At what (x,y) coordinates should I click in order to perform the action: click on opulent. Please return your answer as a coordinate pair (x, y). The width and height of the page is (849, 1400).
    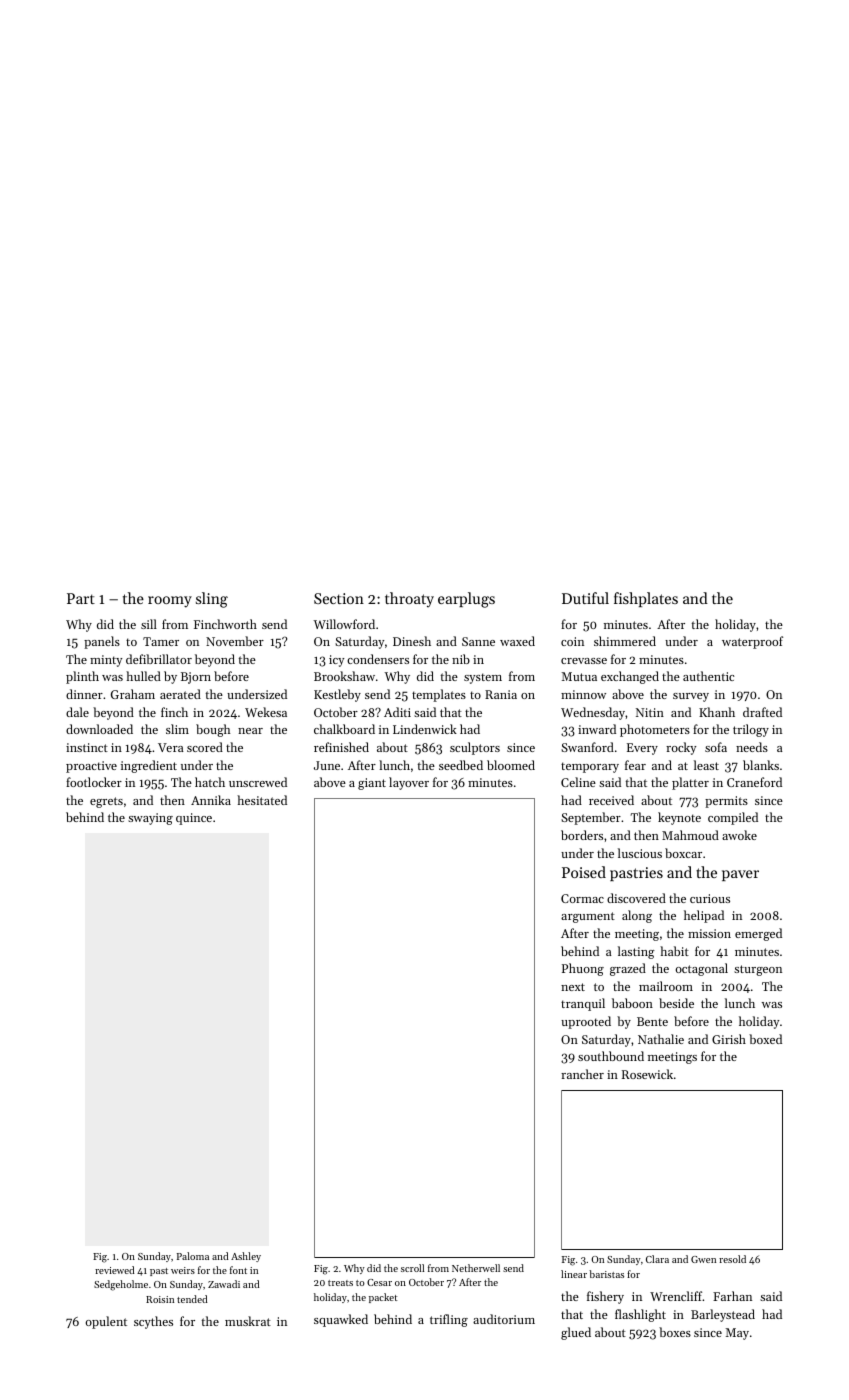
    Looking at the image, I should click on (106, 1322).
